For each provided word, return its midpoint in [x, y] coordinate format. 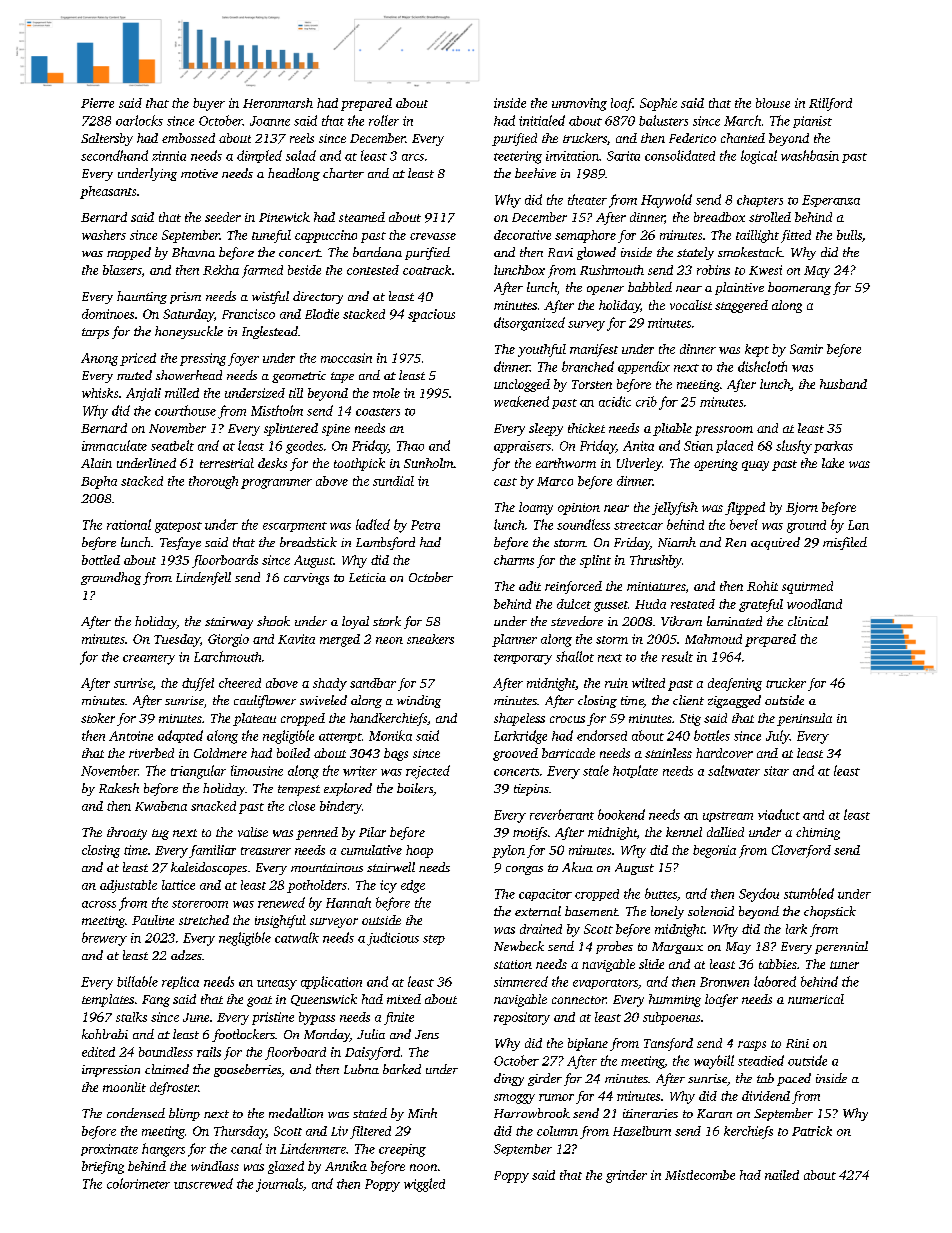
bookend [621, 814]
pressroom [724, 431]
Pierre [97, 103]
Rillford [830, 104]
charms [514, 560]
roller [384, 120]
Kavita [296, 639]
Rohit [762, 586]
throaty [127, 833]
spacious [431, 315]
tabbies [778, 964]
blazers [122, 270]
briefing [103, 1167]
